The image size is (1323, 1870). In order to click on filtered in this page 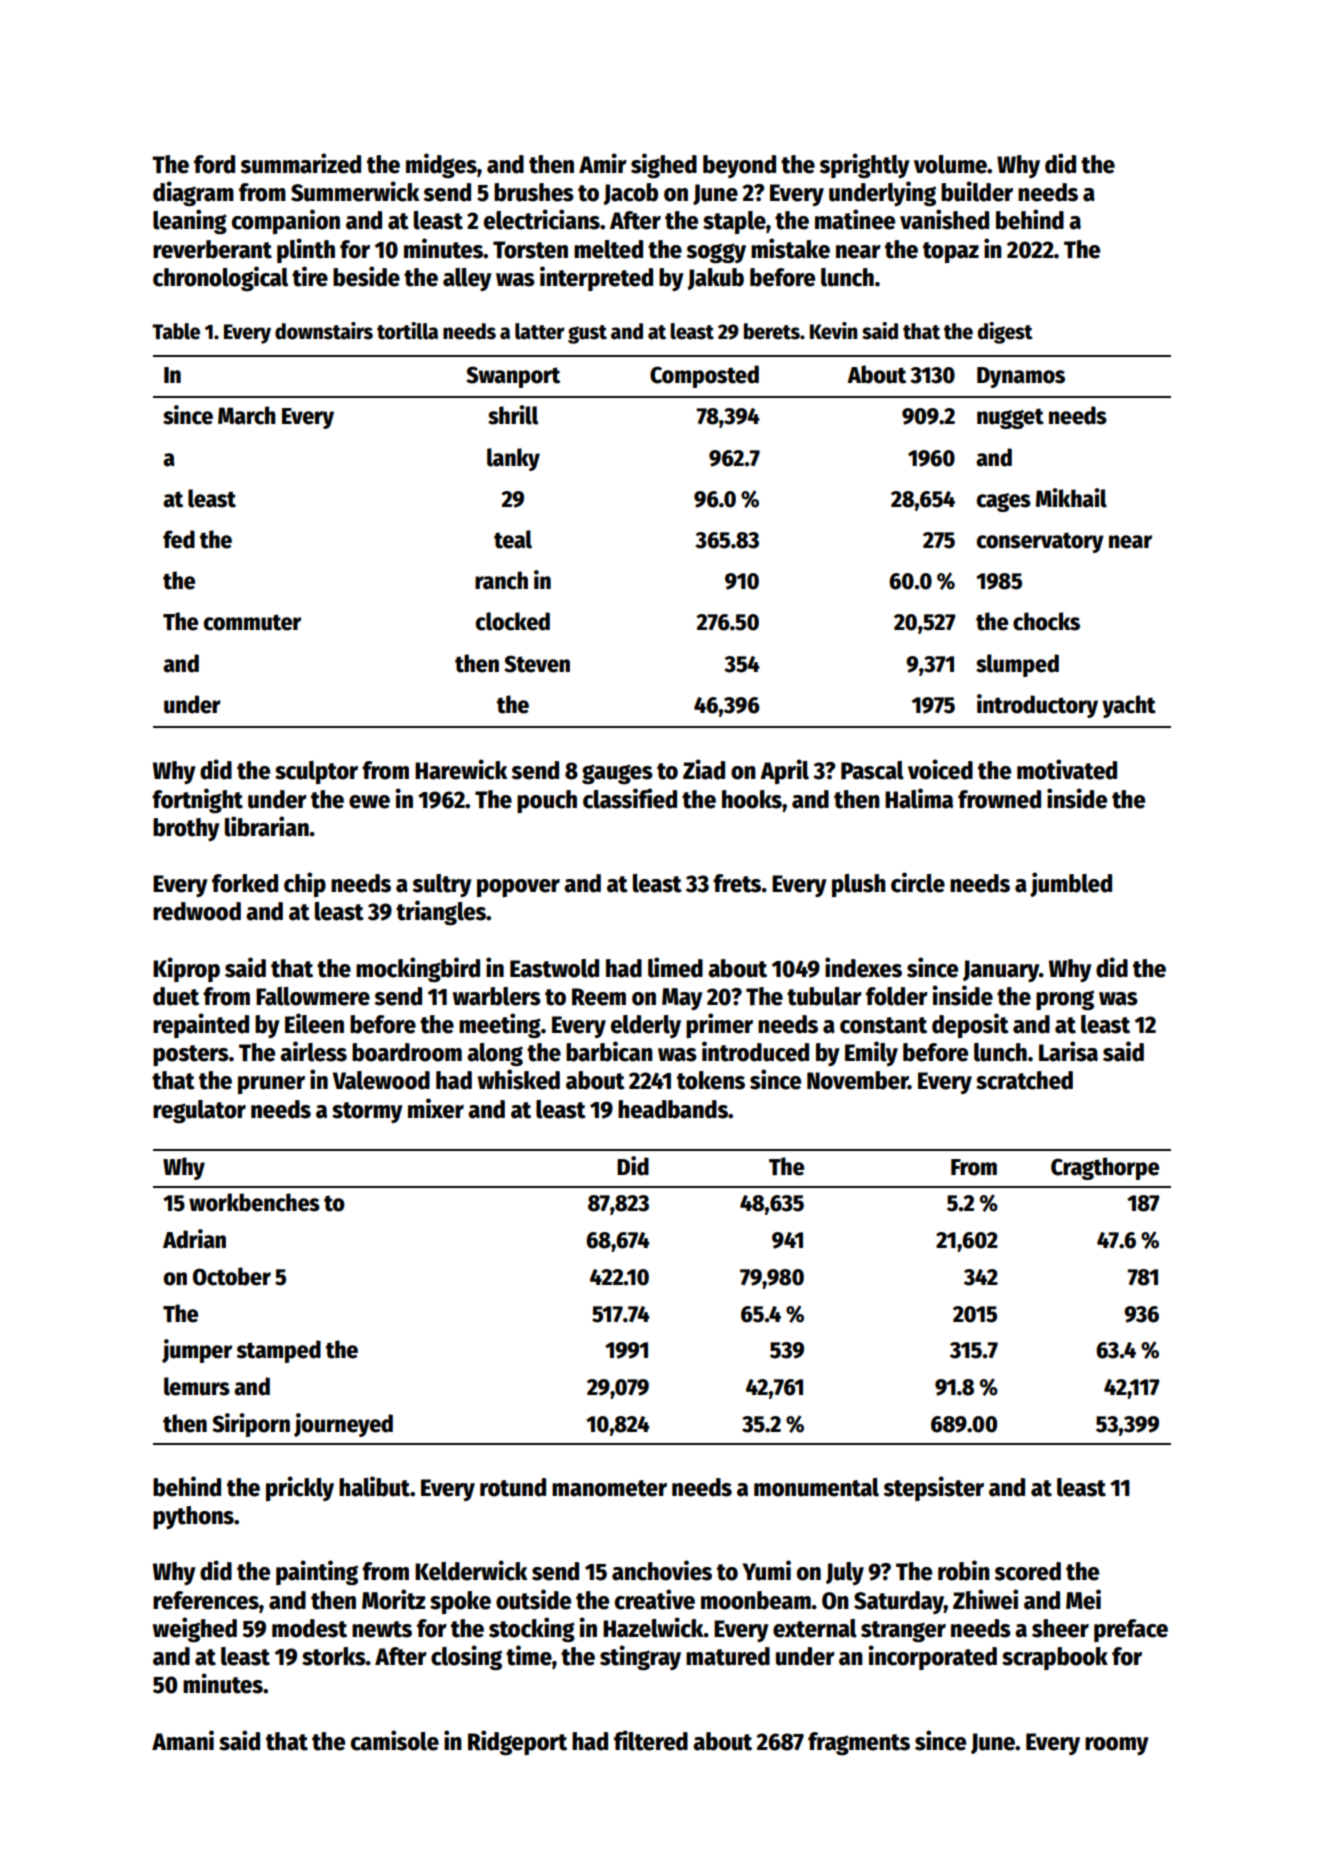, I will do `click(651, 1740)`.
